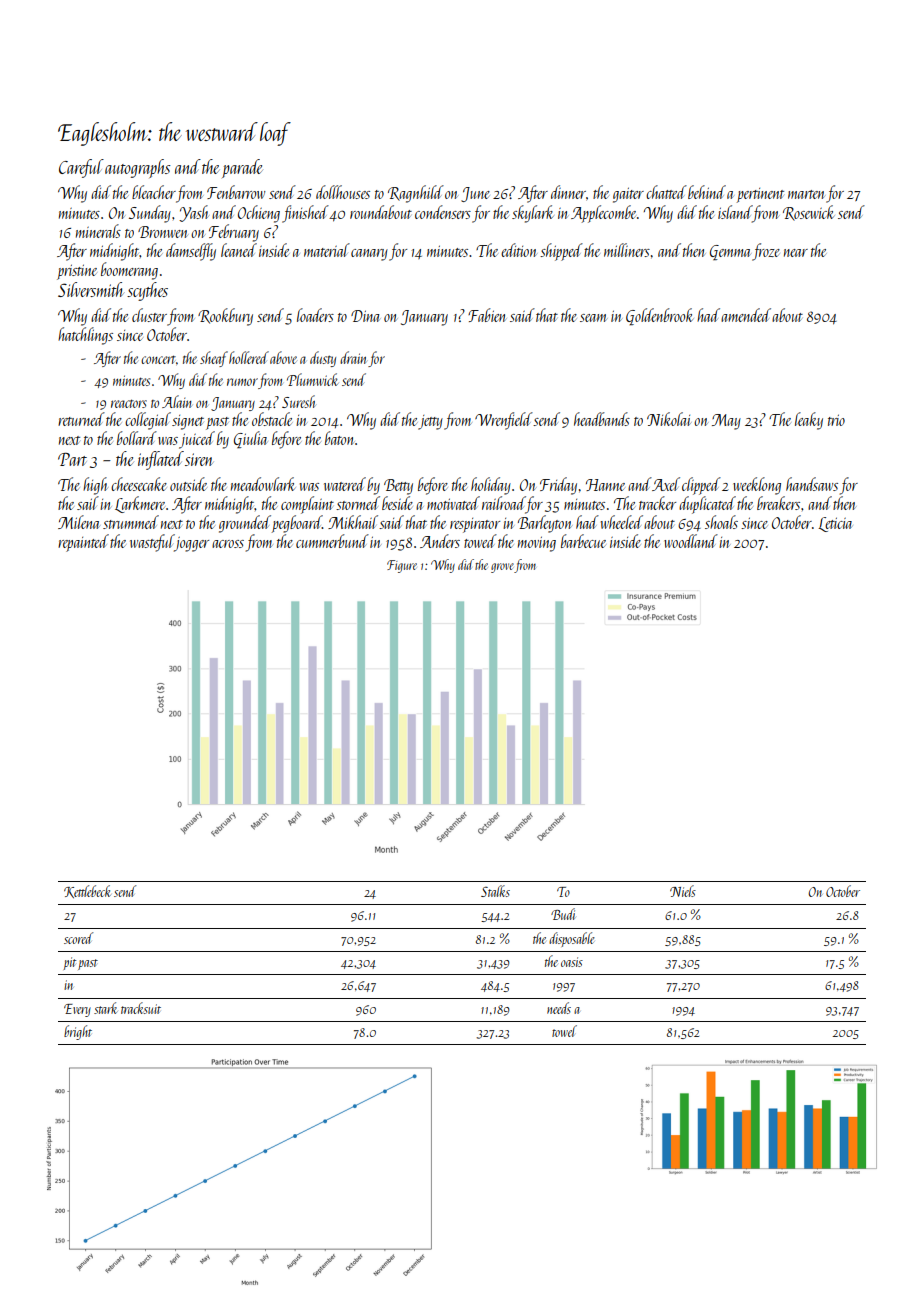  I want to click on dollhouses, so click(343, 192).
